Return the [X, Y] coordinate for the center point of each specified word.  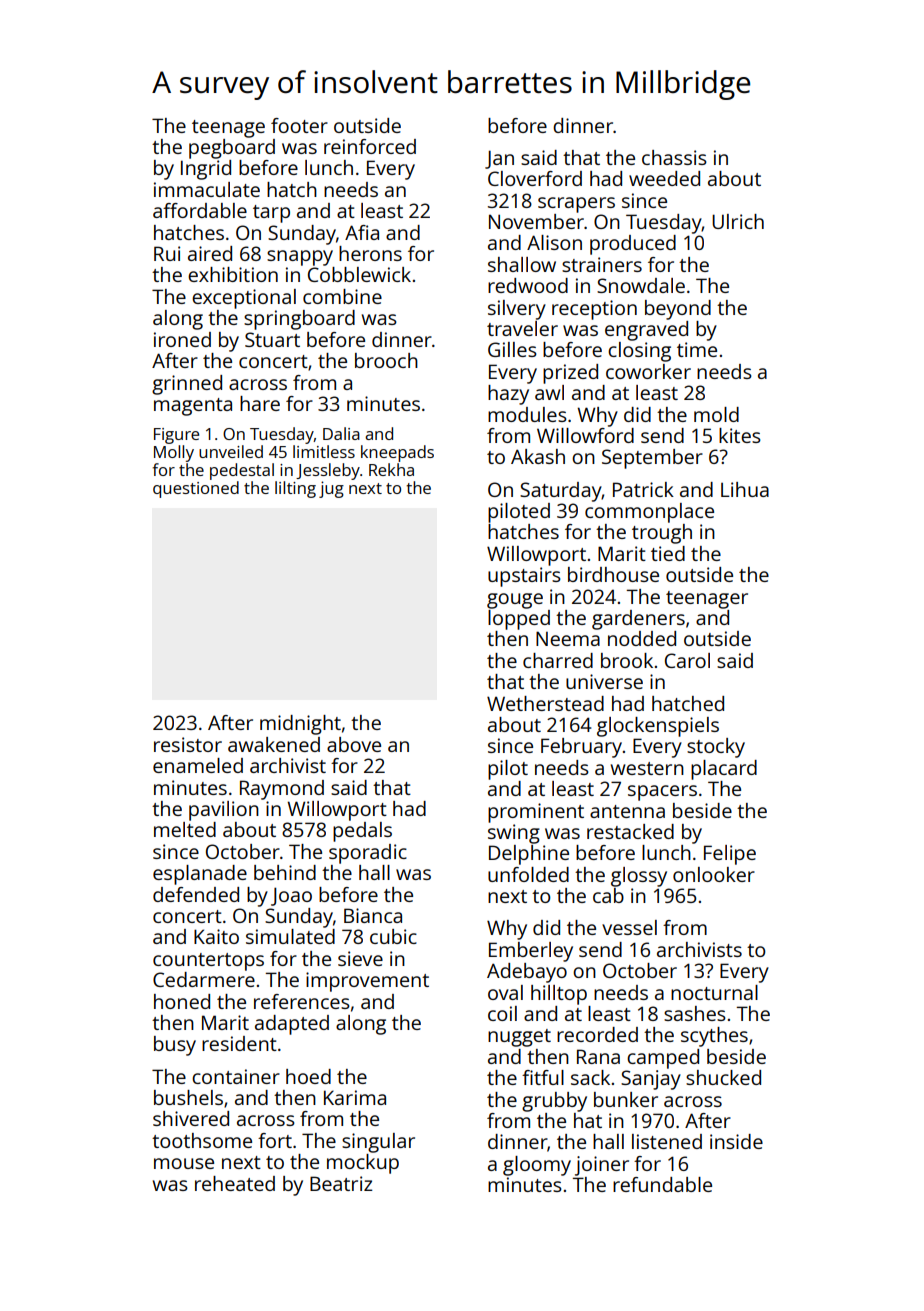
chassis [674, 157]
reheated [235, 1183]
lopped [519, 620]
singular [378, 1143]
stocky [716, 748]
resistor [188, 744]
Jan [499, 159]
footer [299, 125]
